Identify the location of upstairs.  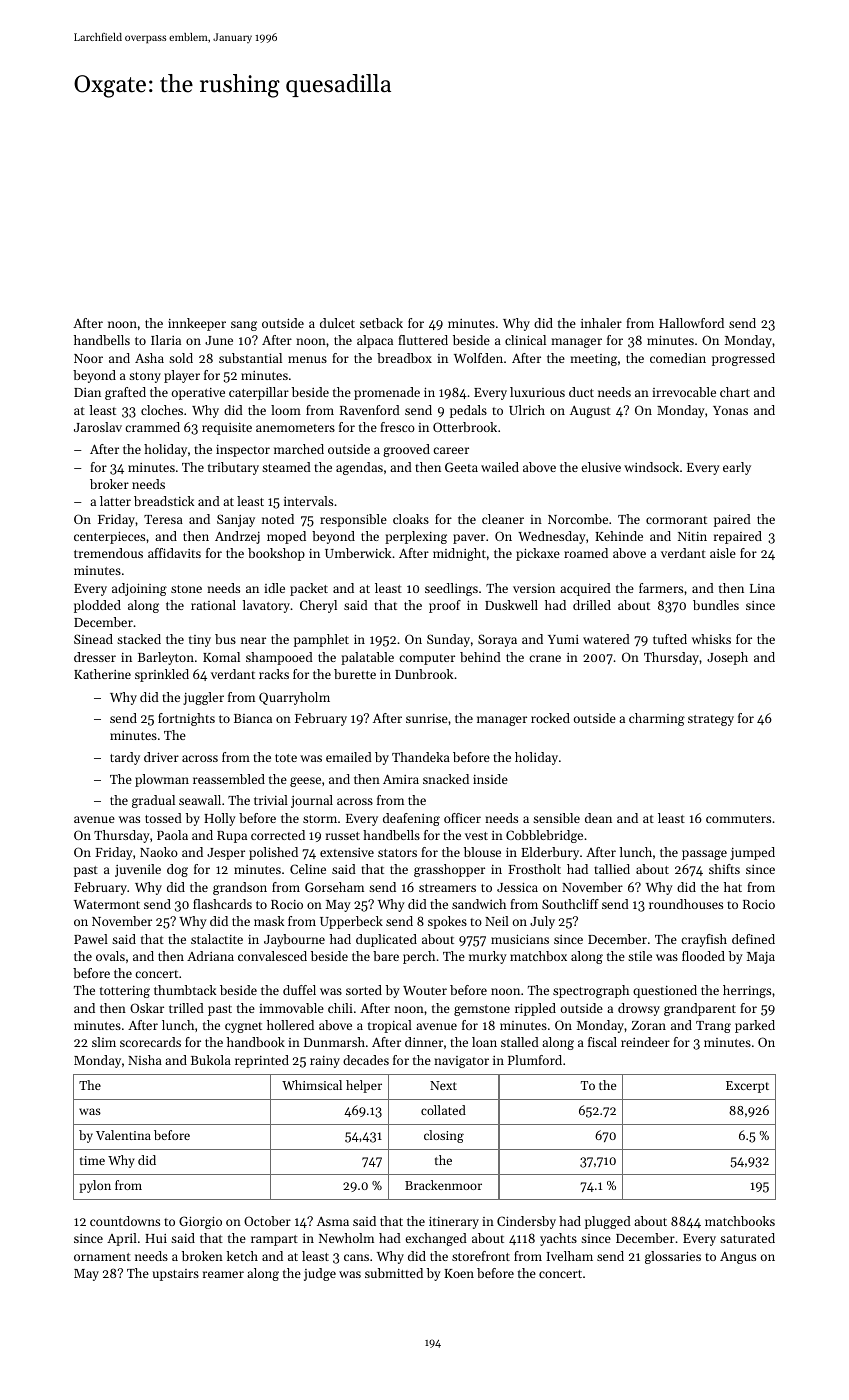
(175, 1275).
